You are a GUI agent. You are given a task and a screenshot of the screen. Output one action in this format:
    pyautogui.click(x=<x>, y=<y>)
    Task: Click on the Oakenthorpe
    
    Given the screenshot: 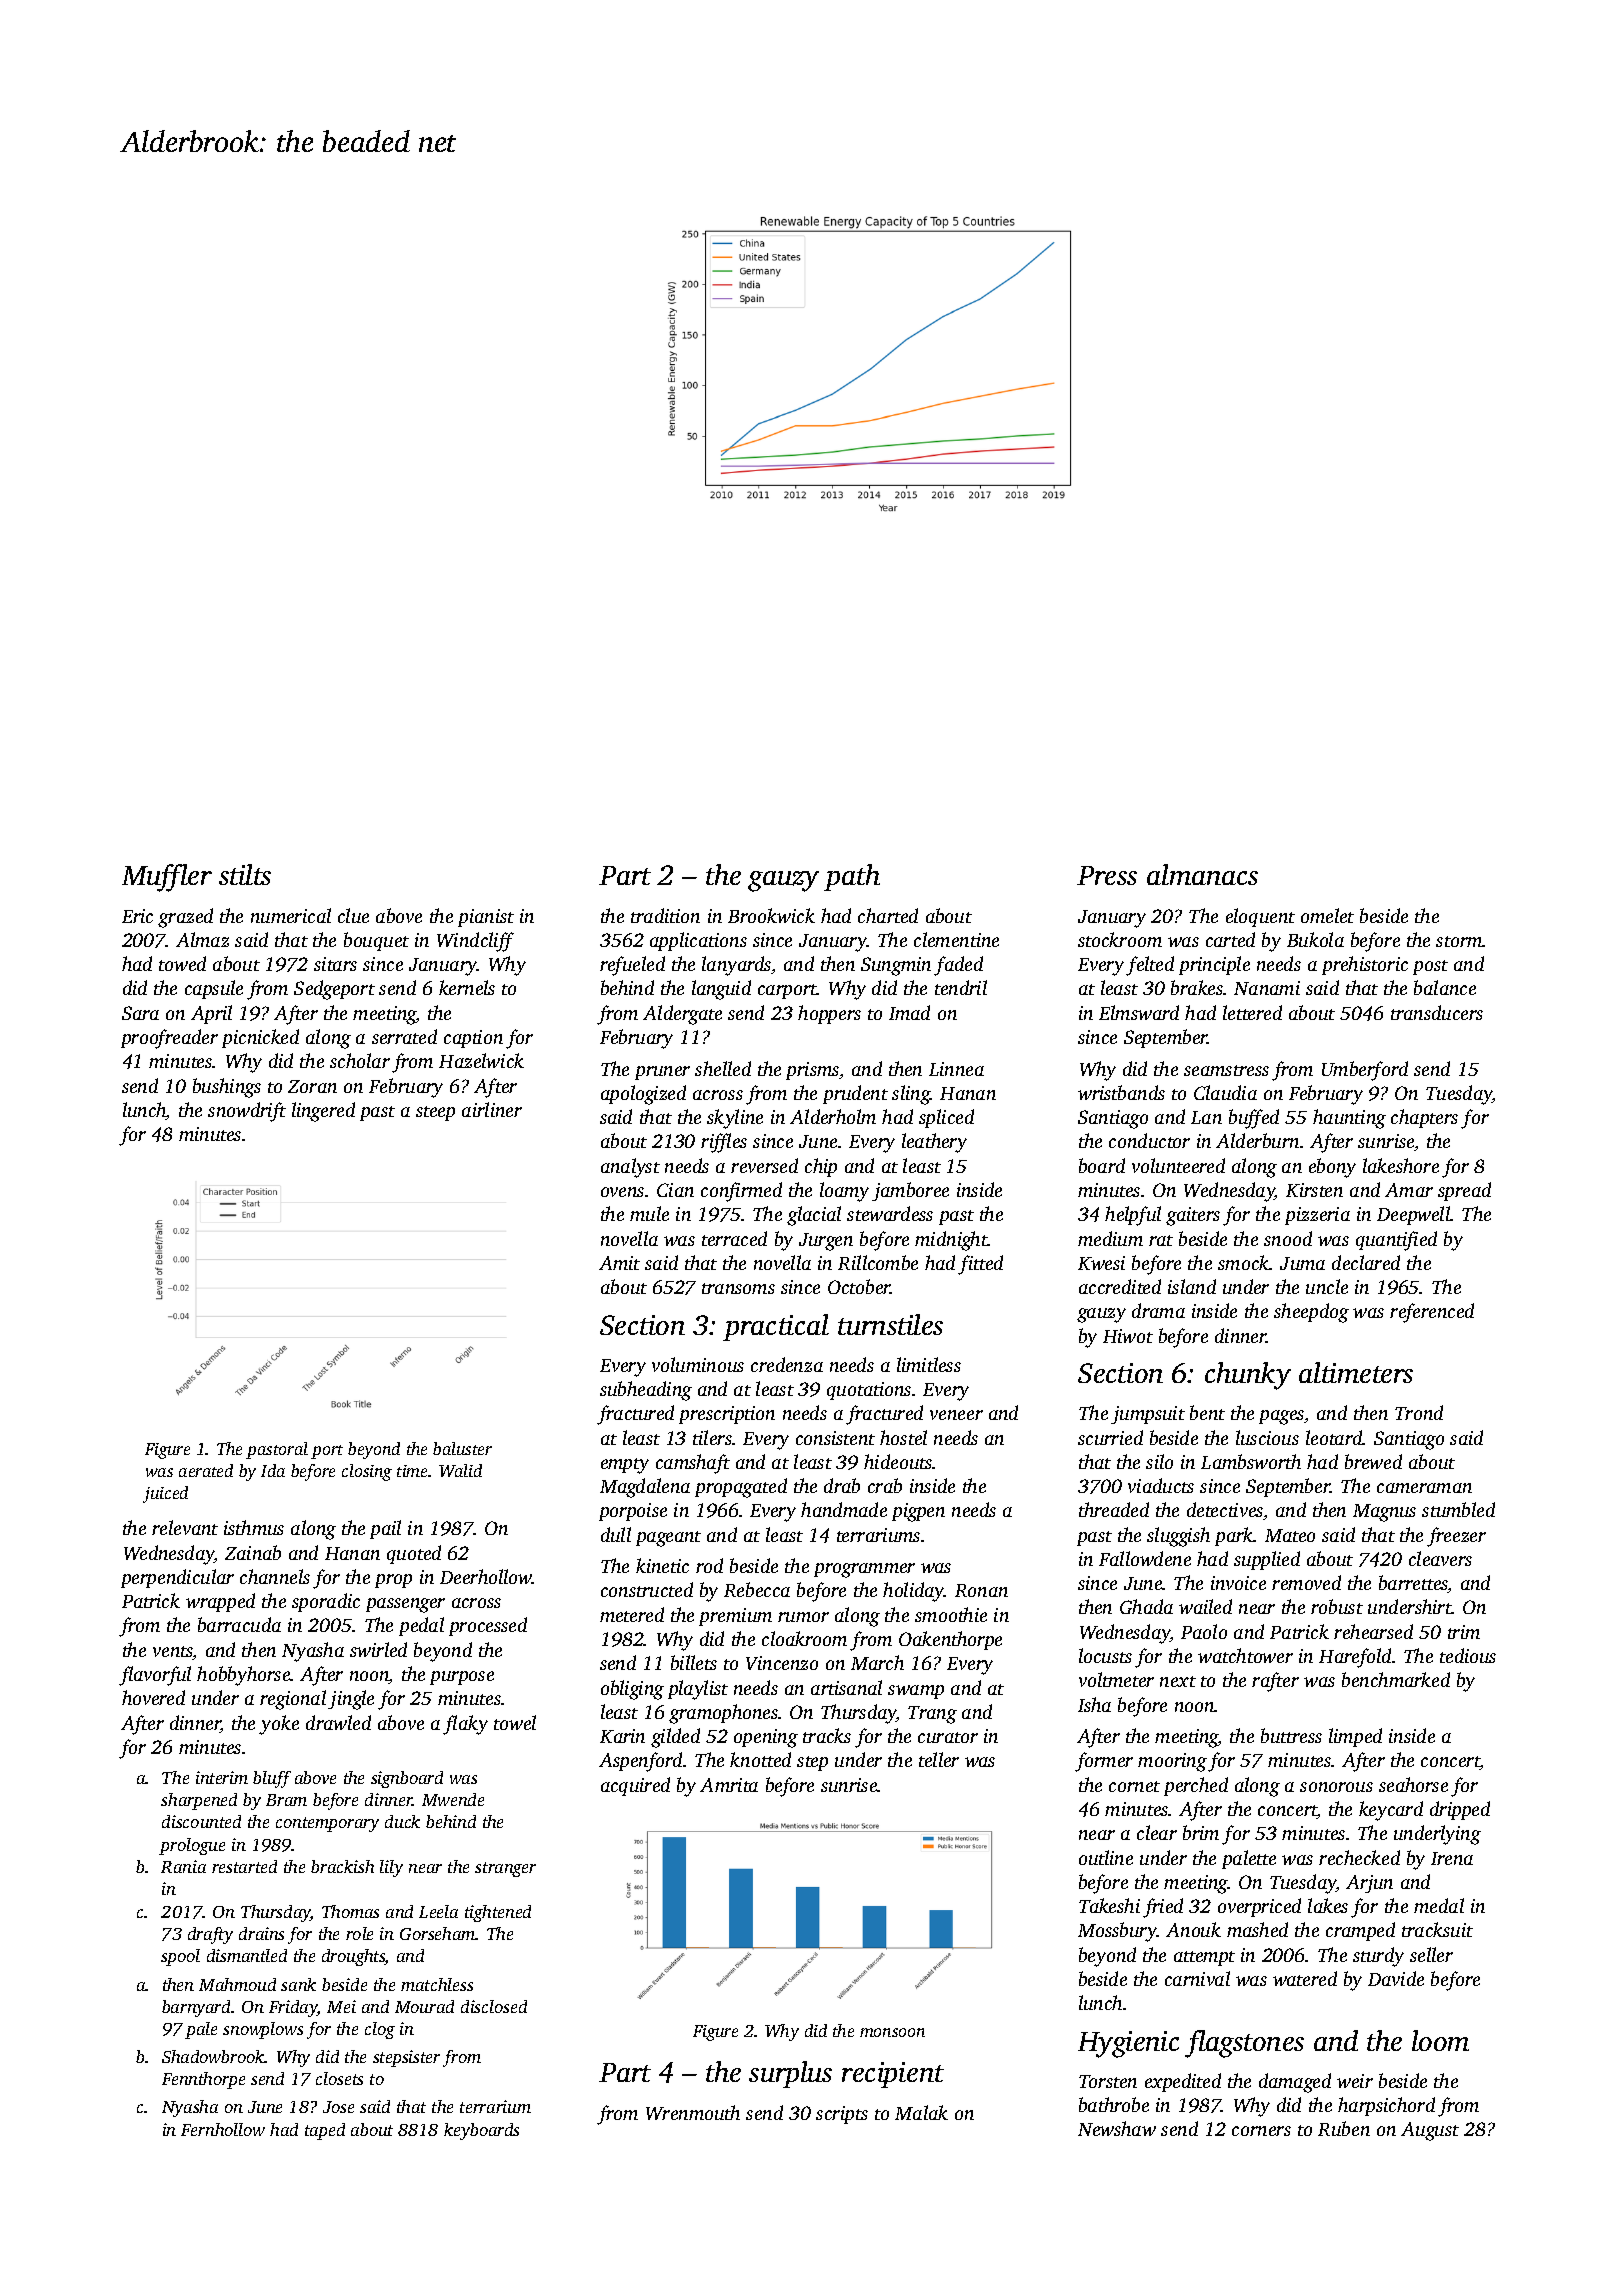 What is the action you would take?
    pyautogui.click(x=950, y=1640)
